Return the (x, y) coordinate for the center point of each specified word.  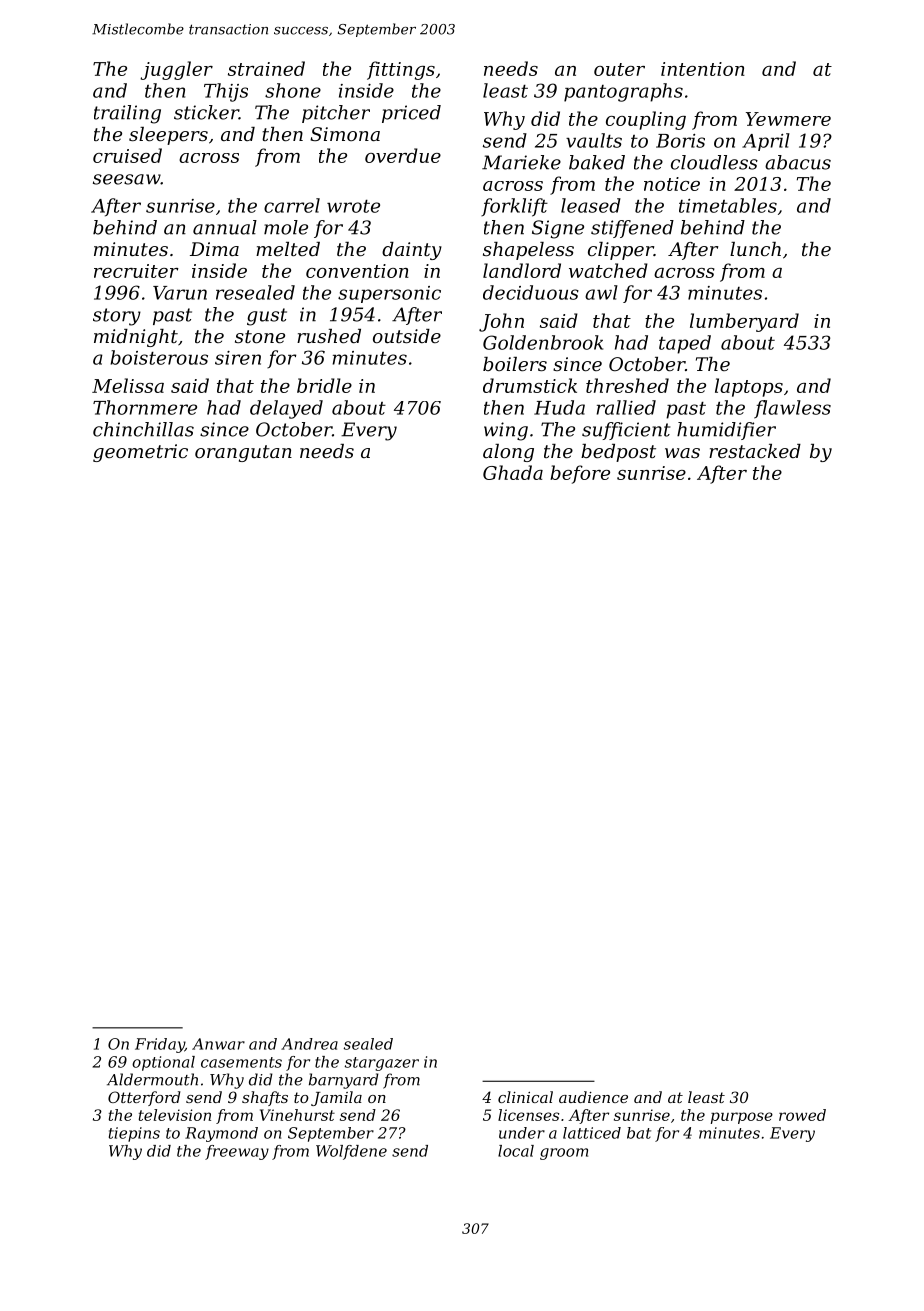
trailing (127, 114)
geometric (140, 453)
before (580, 474)
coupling (646, 120)
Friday (160, 1045)
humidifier (726, 431)
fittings (401, 70)
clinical (525, 1097)
